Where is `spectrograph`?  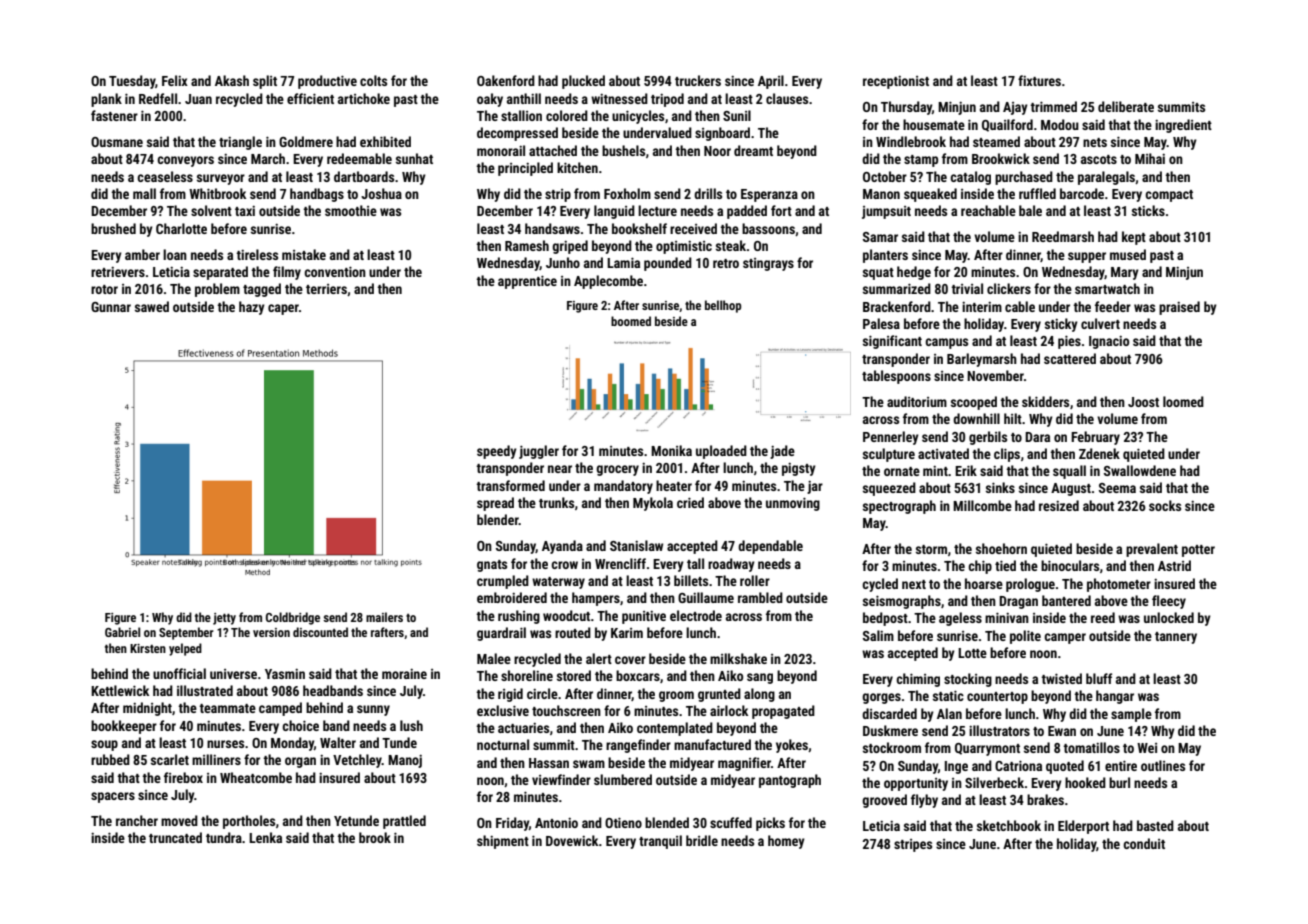
spectrograph is located at coordinates (899, 507).
